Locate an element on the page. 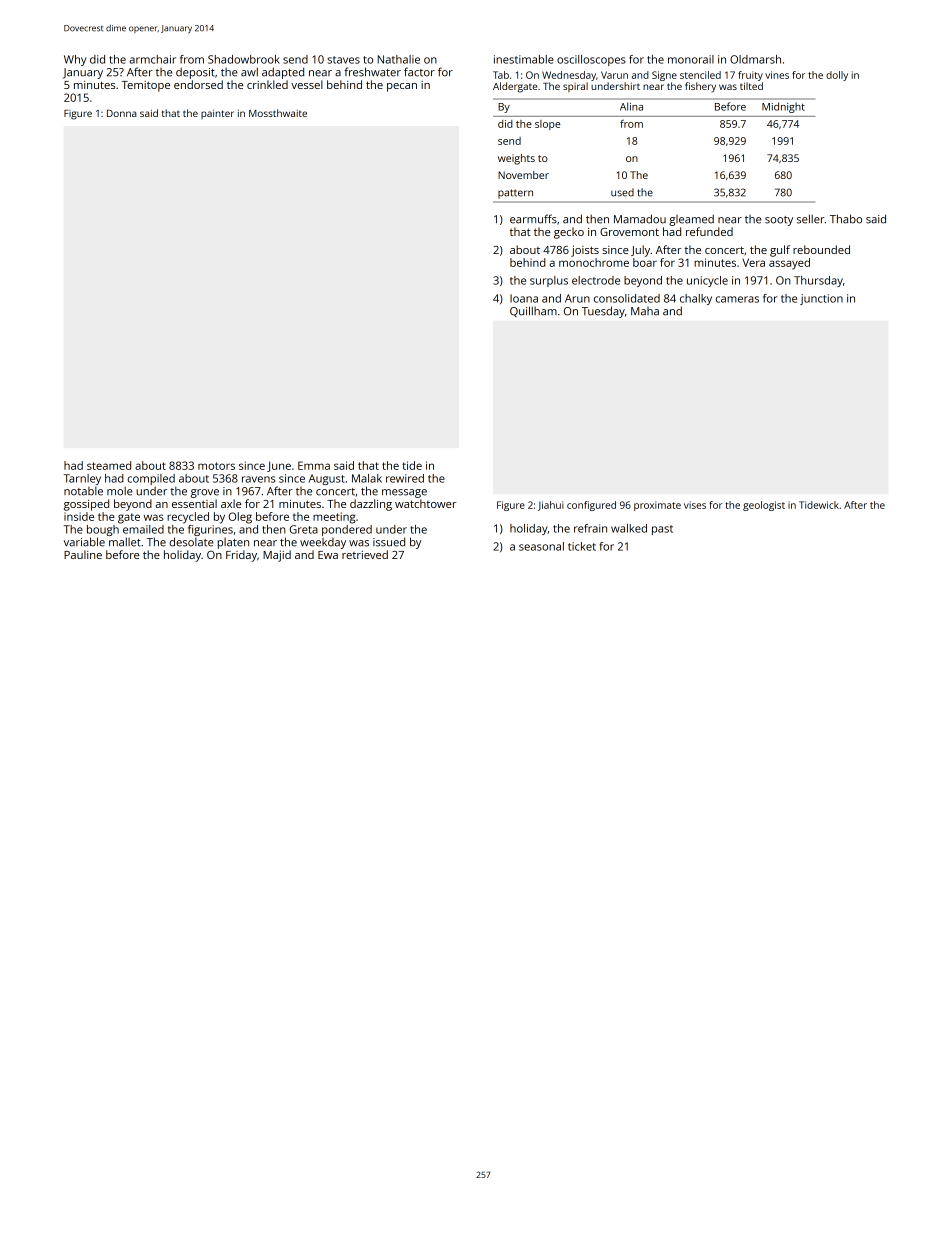 The image size is (952, 1233). Friday is located at coordinates (241, 556).
